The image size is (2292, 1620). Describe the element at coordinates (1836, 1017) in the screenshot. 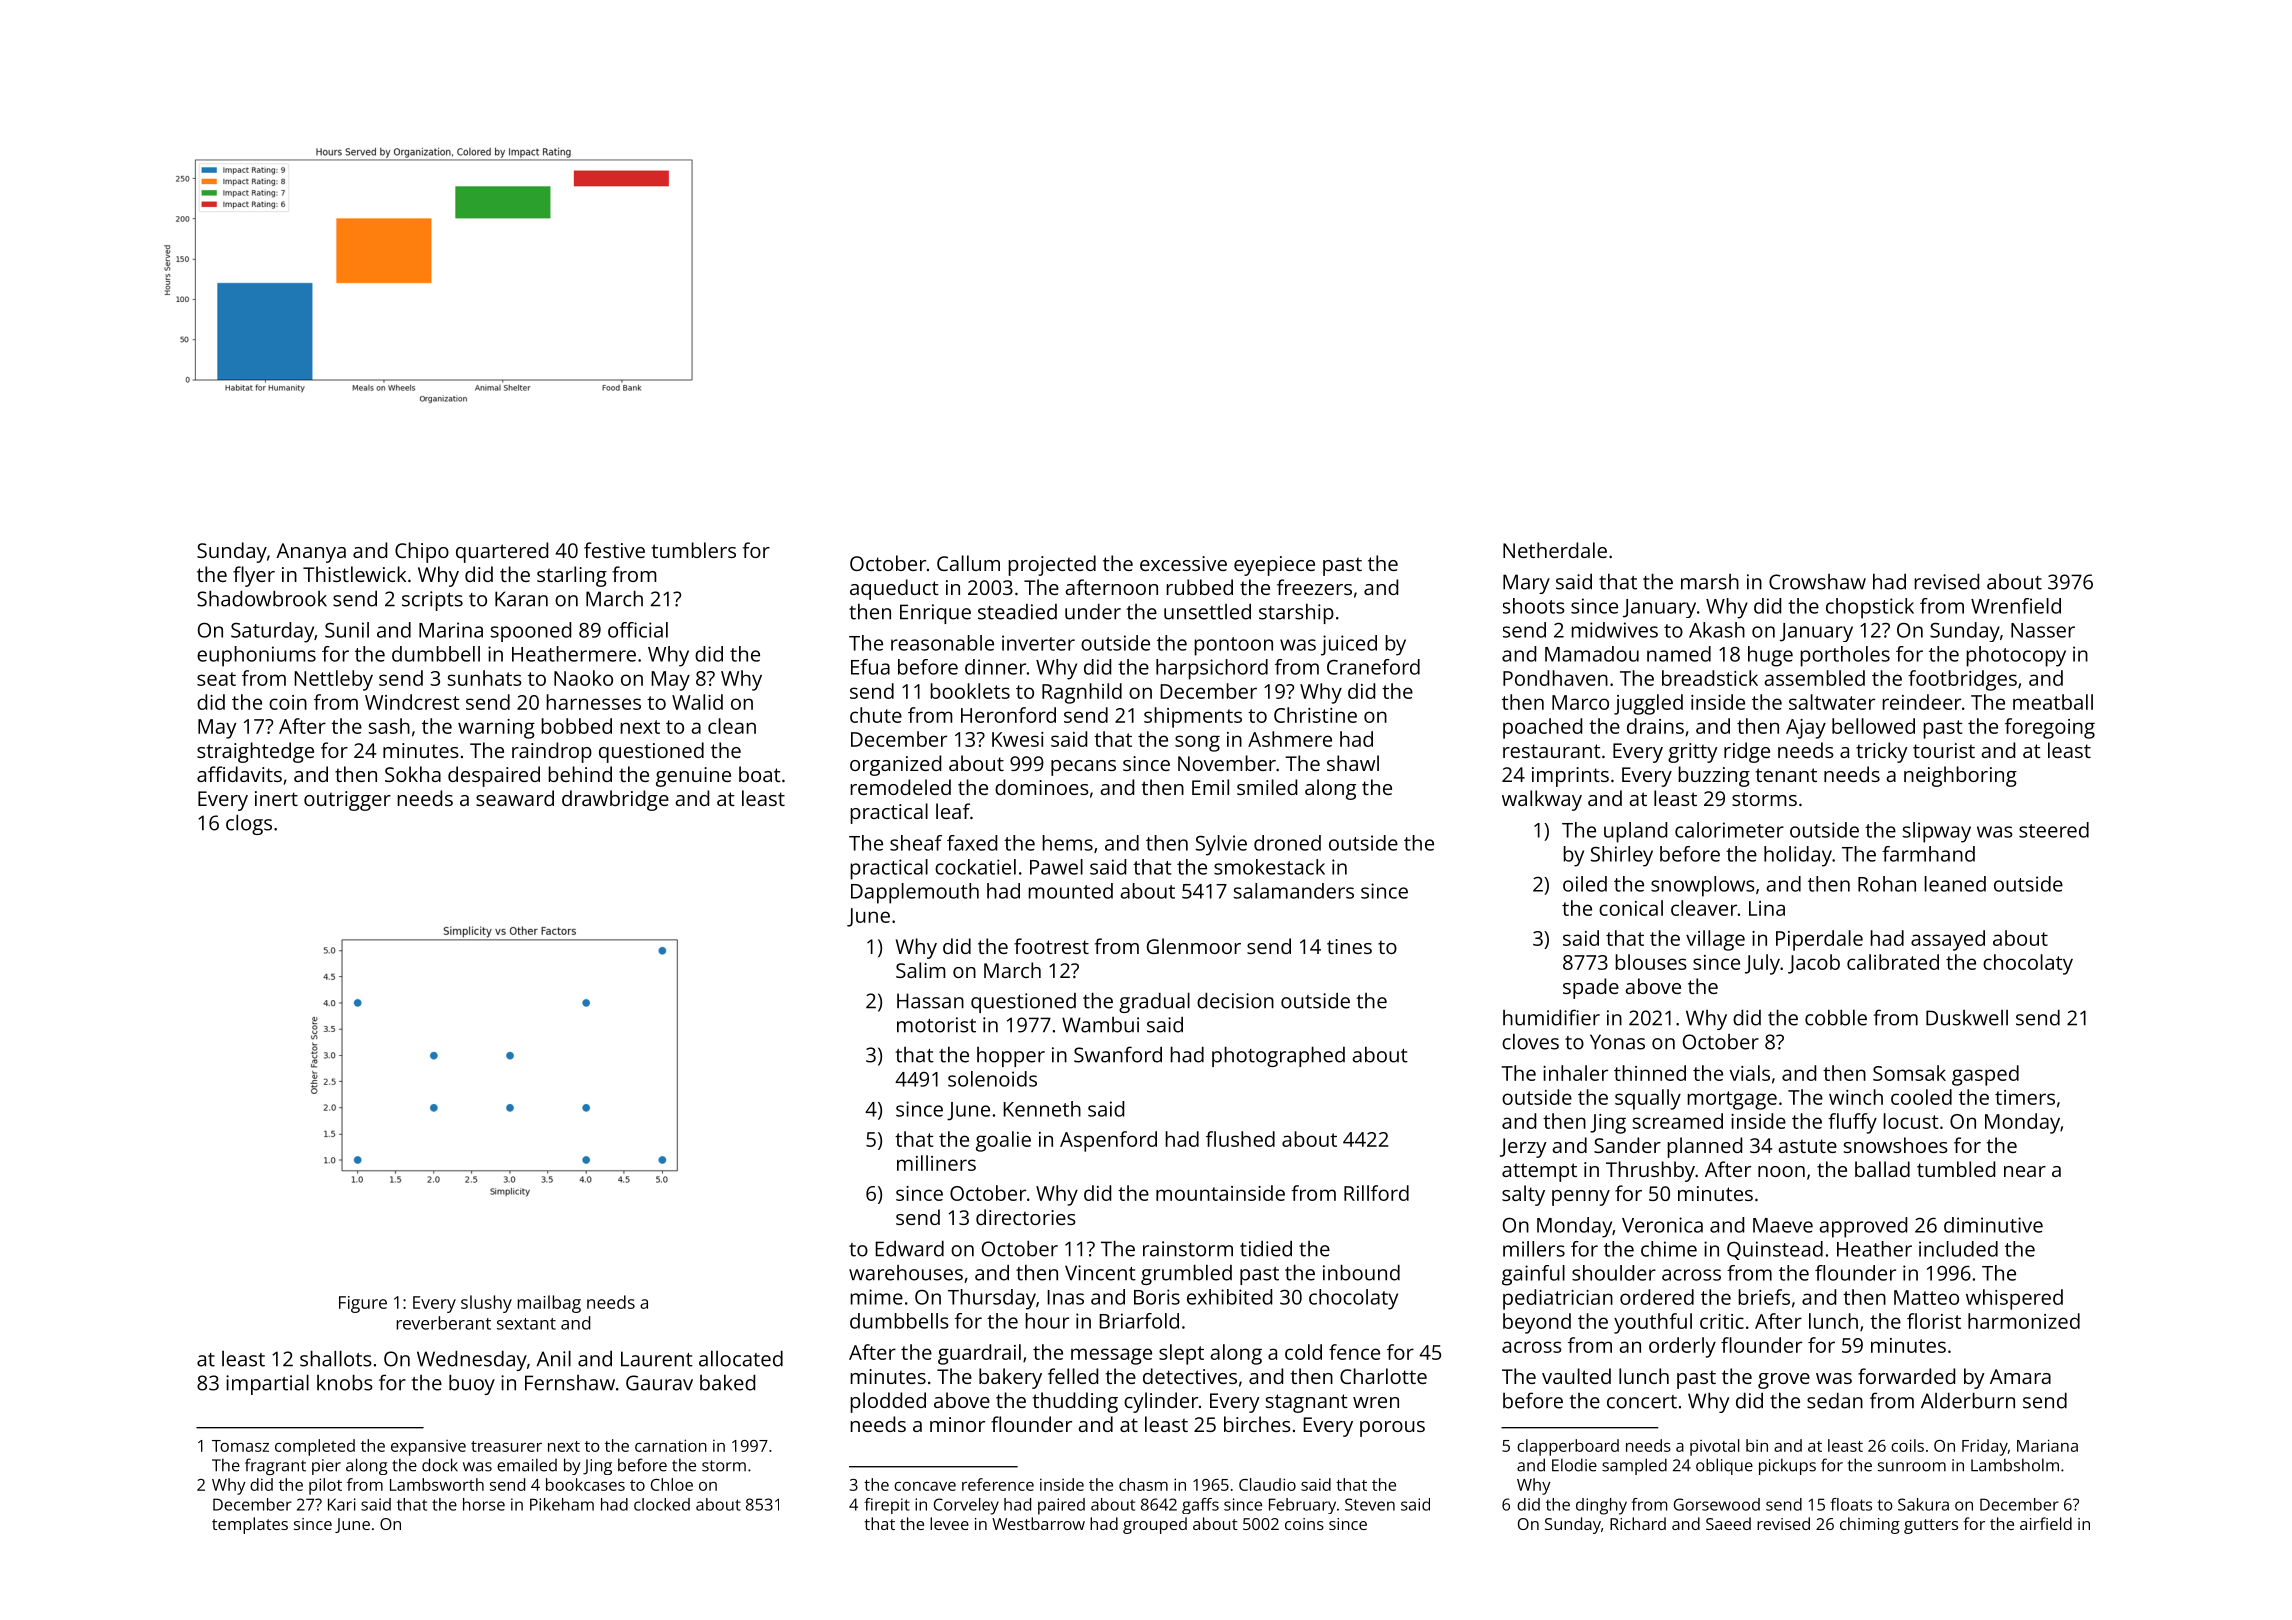

I see `cobble` at that location.
